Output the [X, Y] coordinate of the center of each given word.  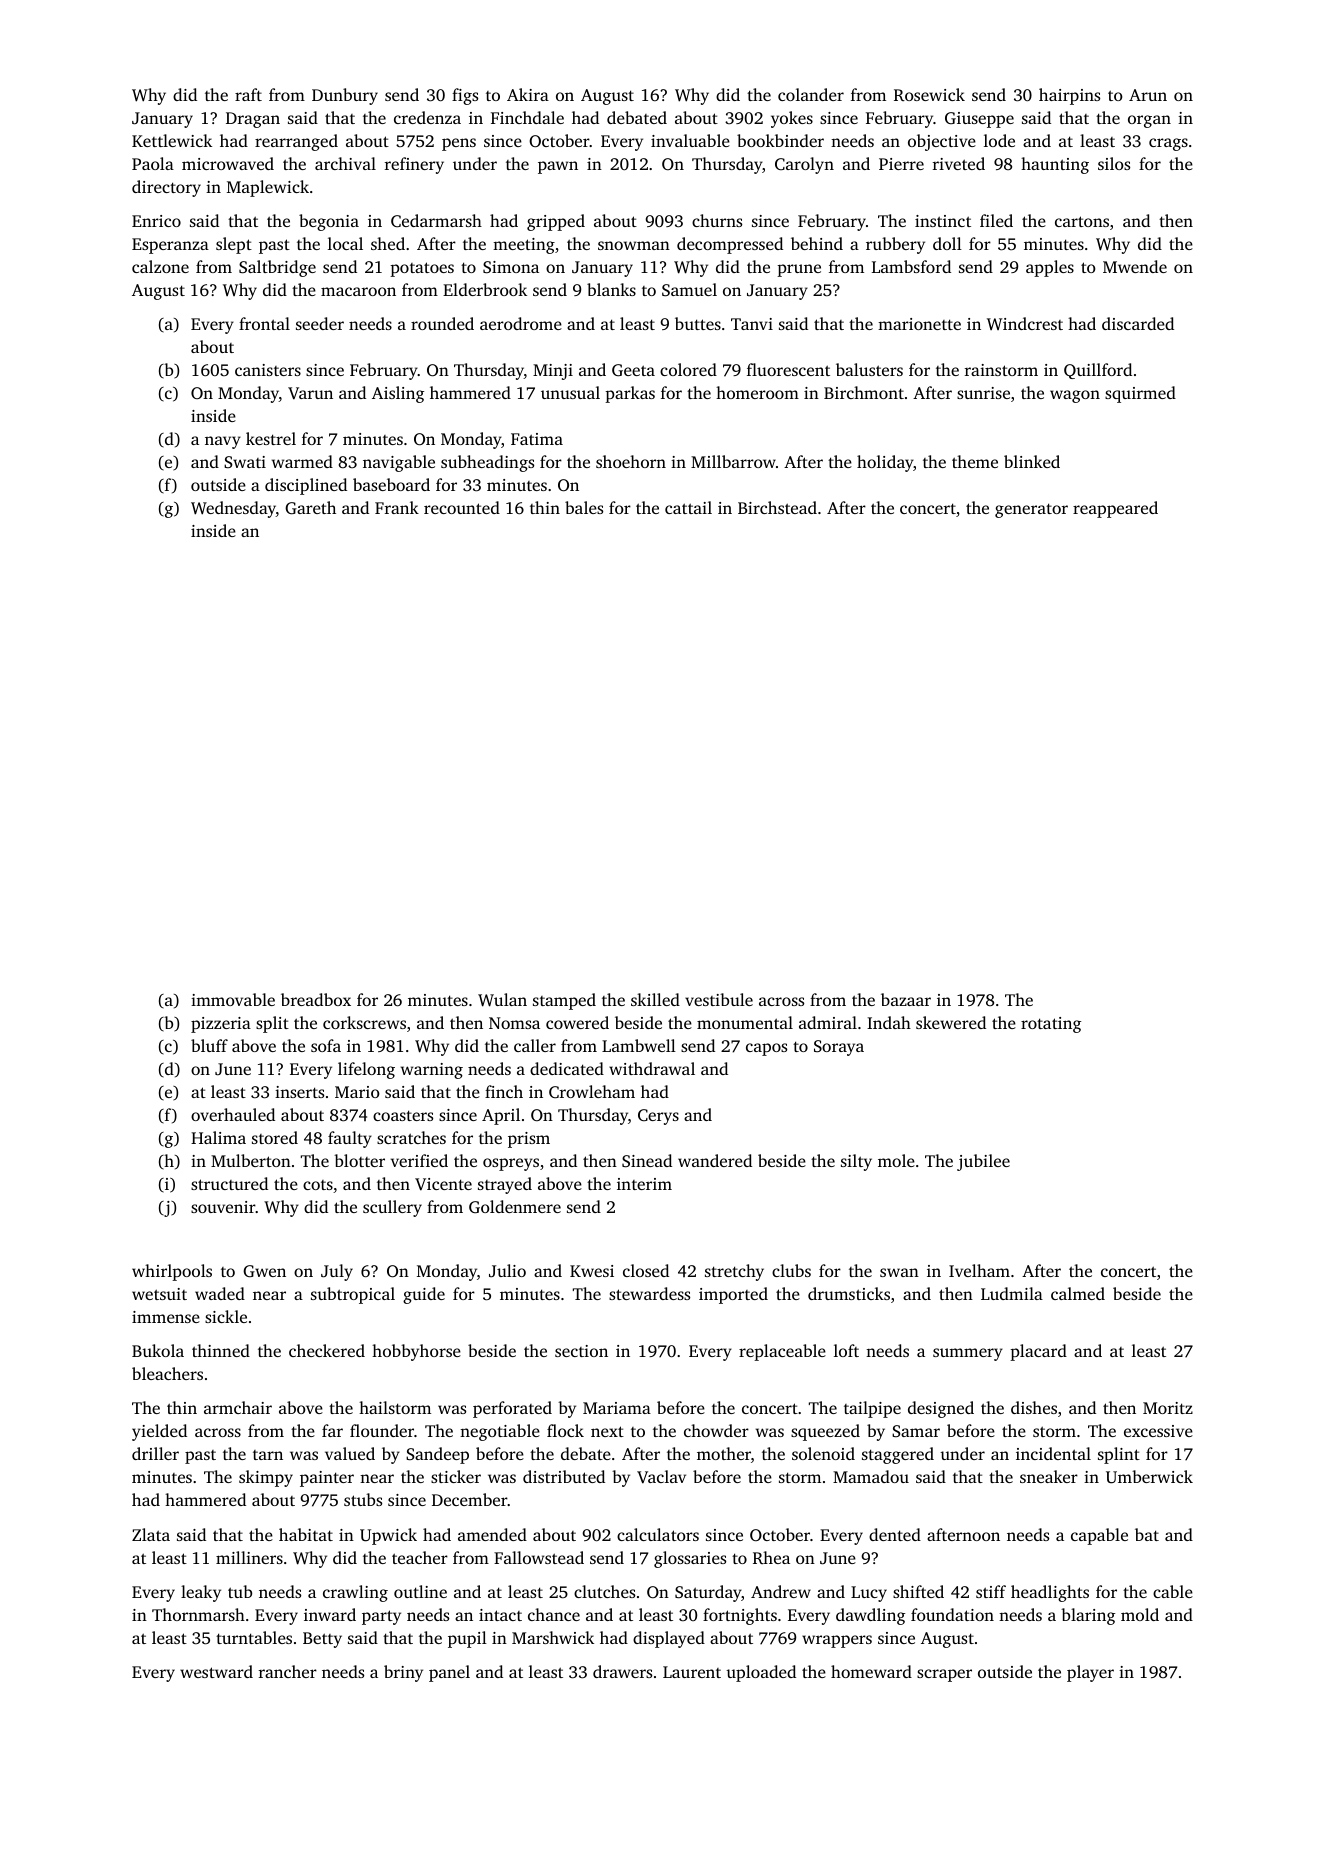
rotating [1051, 1025]
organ [1149, 121]
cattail [688, 507]
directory [166, 188]
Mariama [617, 1408]
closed [646, 1270]
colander [811, 94]
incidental [1053, 1453]
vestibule [719, 999]
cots [318, 1185]
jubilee [983, 1162]
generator [1031, 510]
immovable [233, 999]
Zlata [151, 1534]
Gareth [310, 508]
